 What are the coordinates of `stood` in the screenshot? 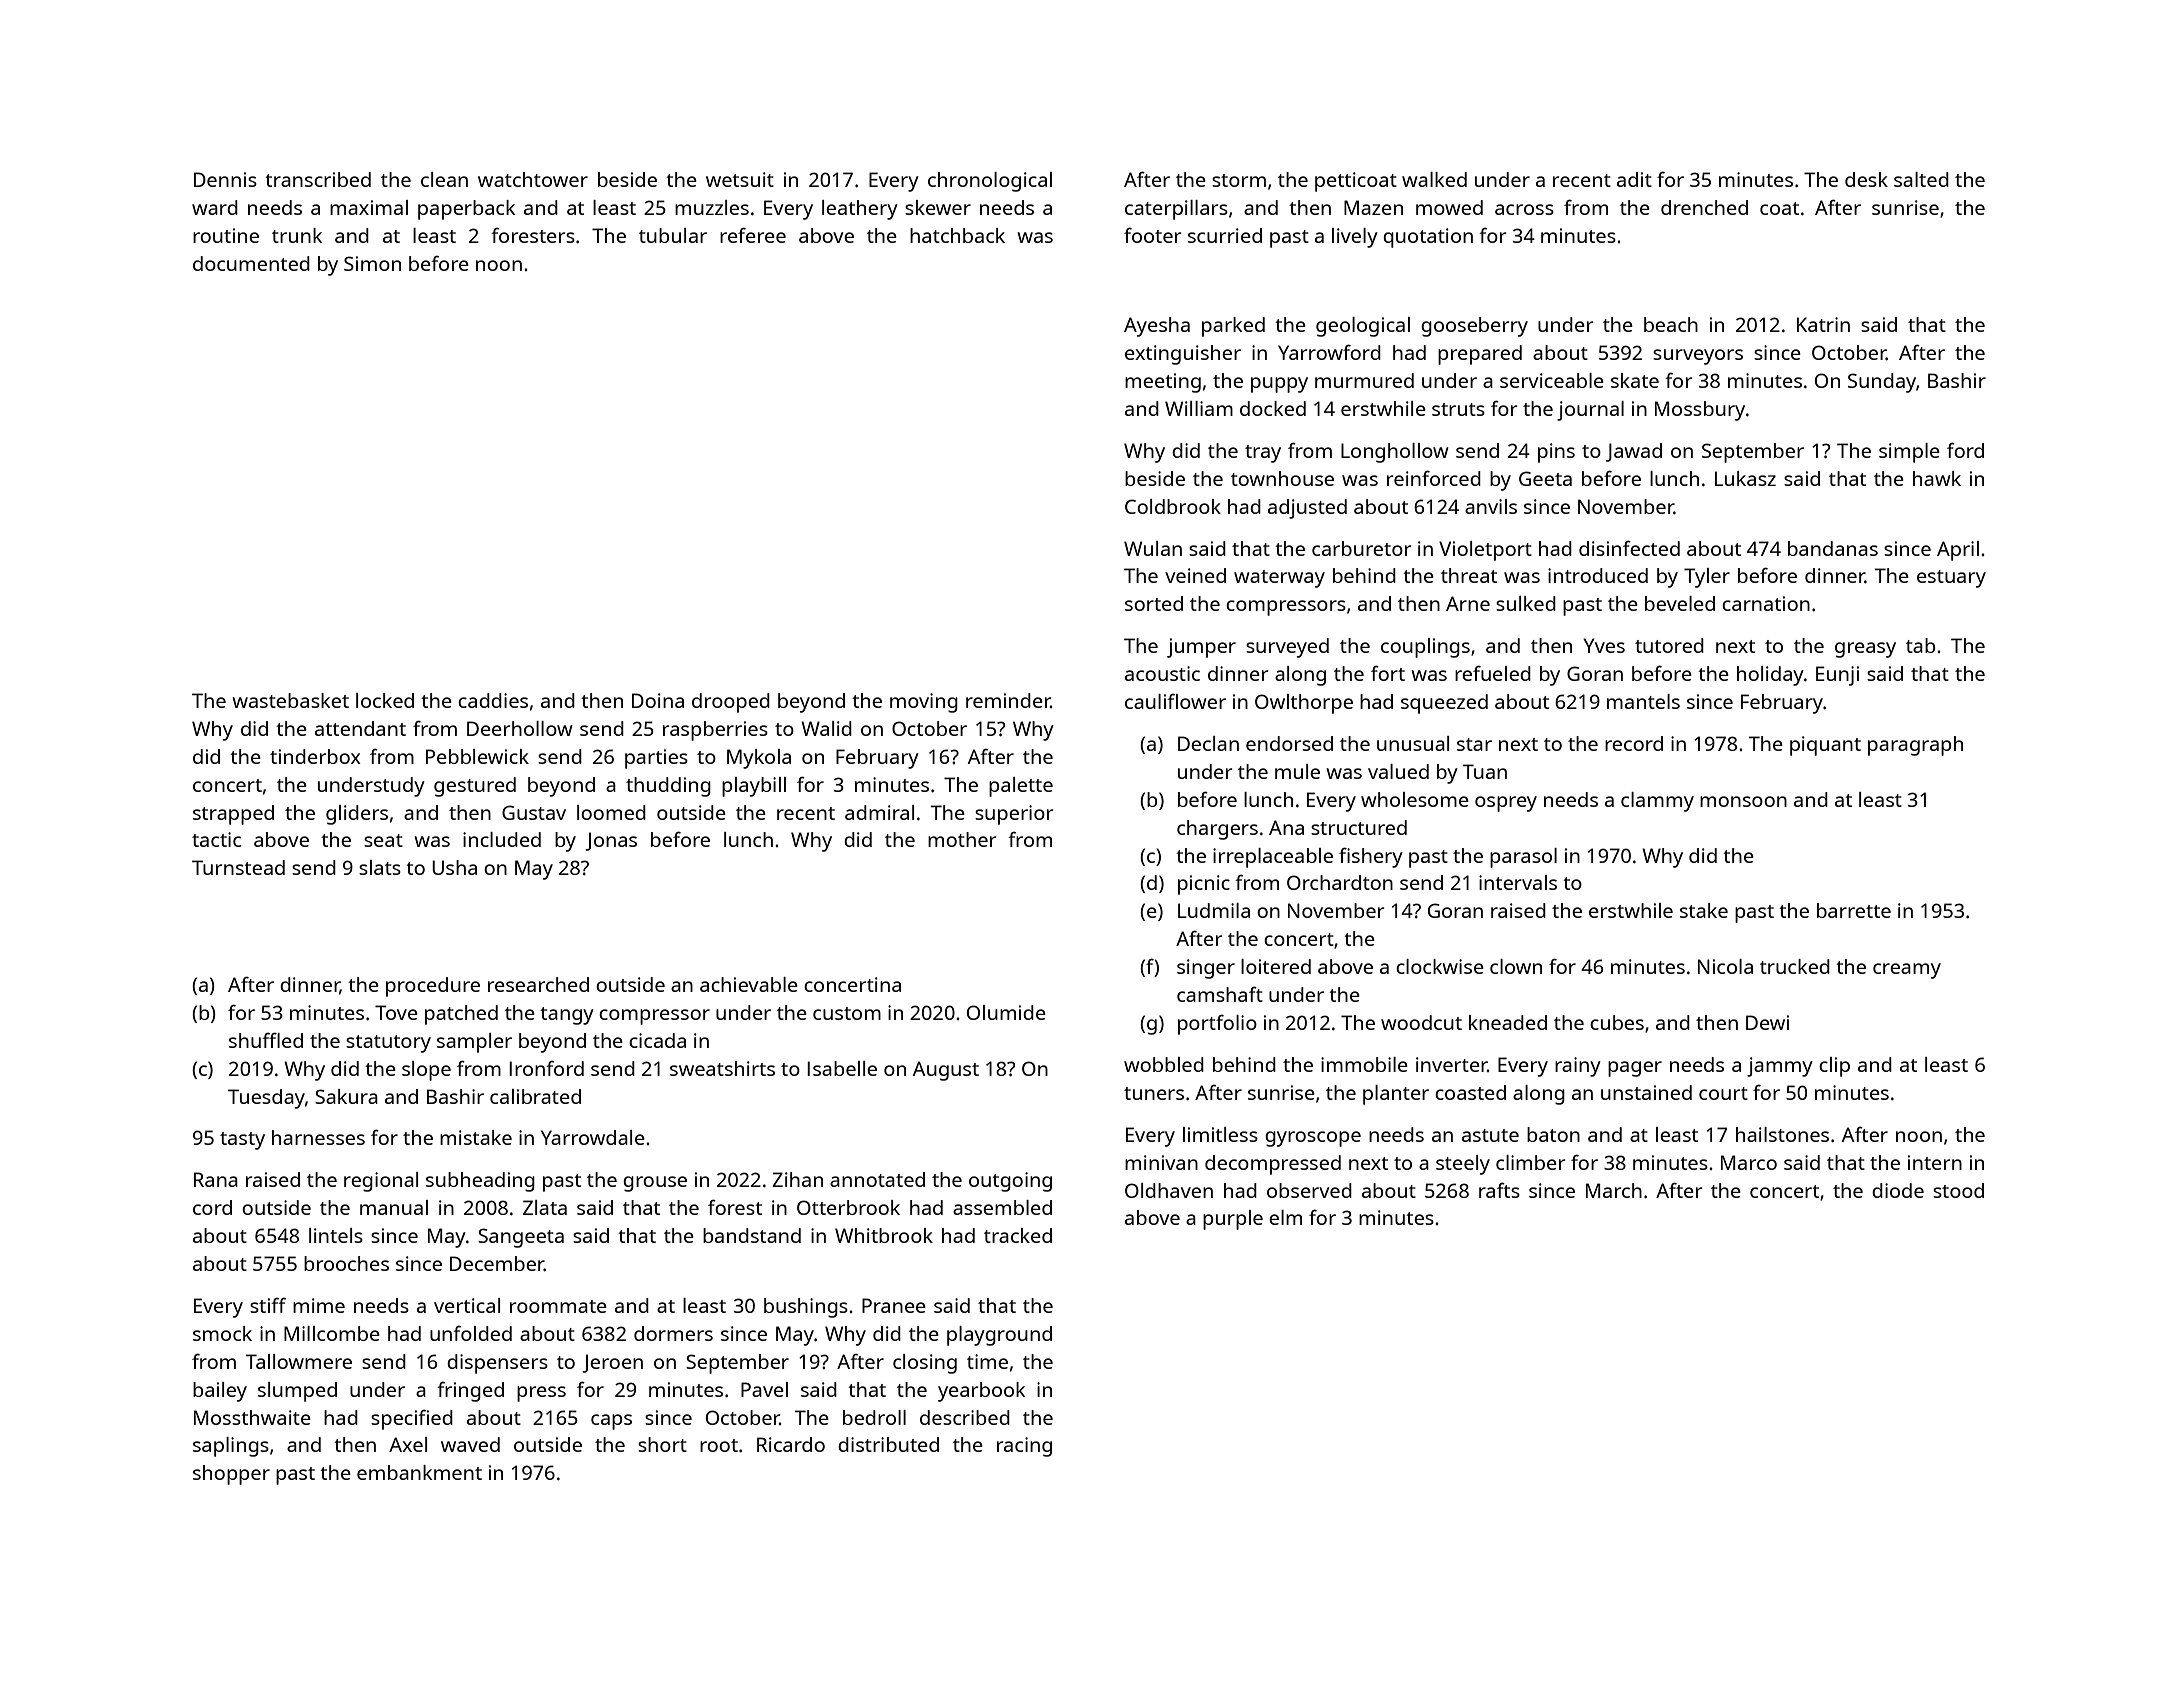 It's located at (1958, 1190).
